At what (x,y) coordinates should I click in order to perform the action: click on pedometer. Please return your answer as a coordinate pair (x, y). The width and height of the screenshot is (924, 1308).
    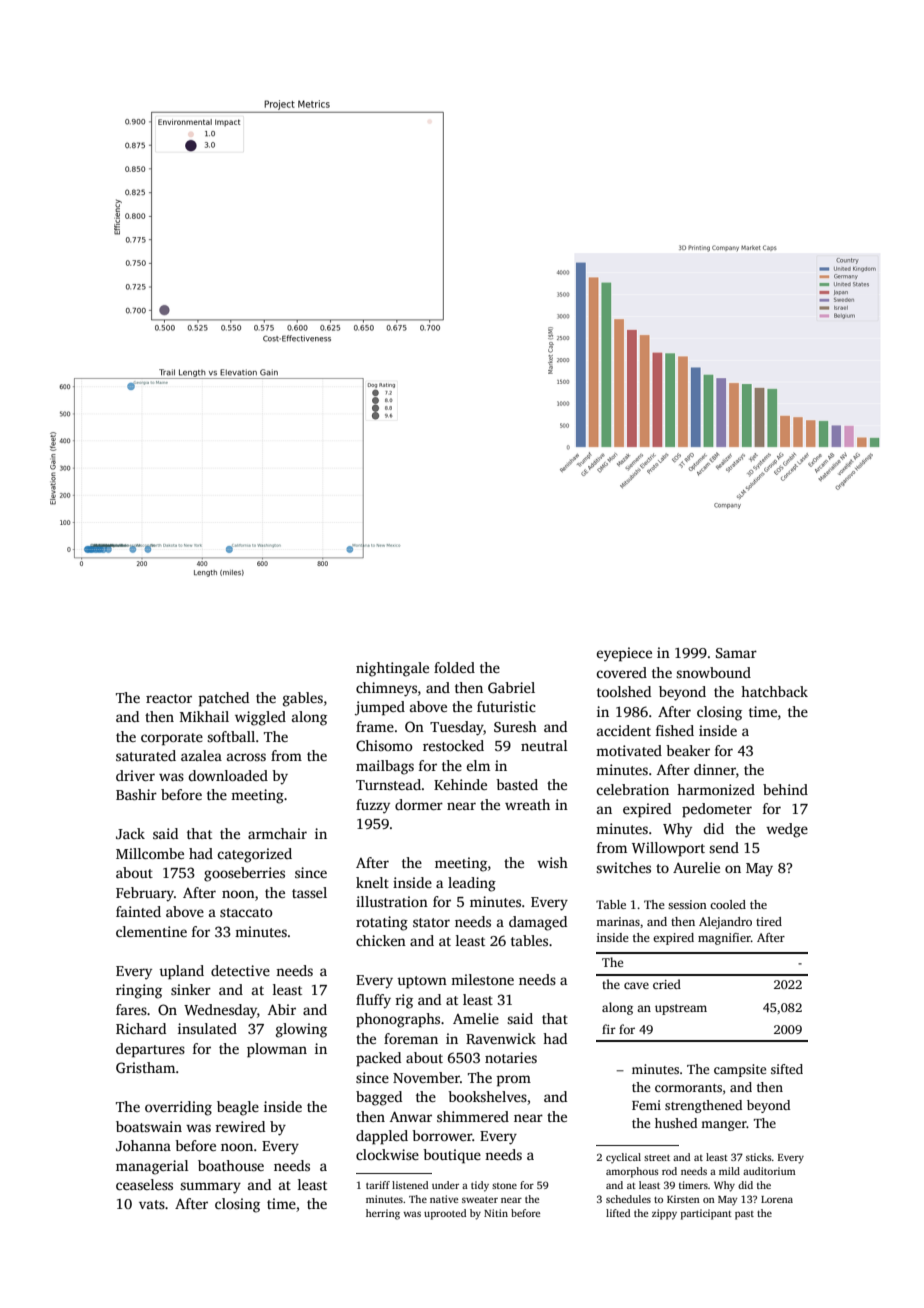
    Looking at the image, I should click on (717, 810).
